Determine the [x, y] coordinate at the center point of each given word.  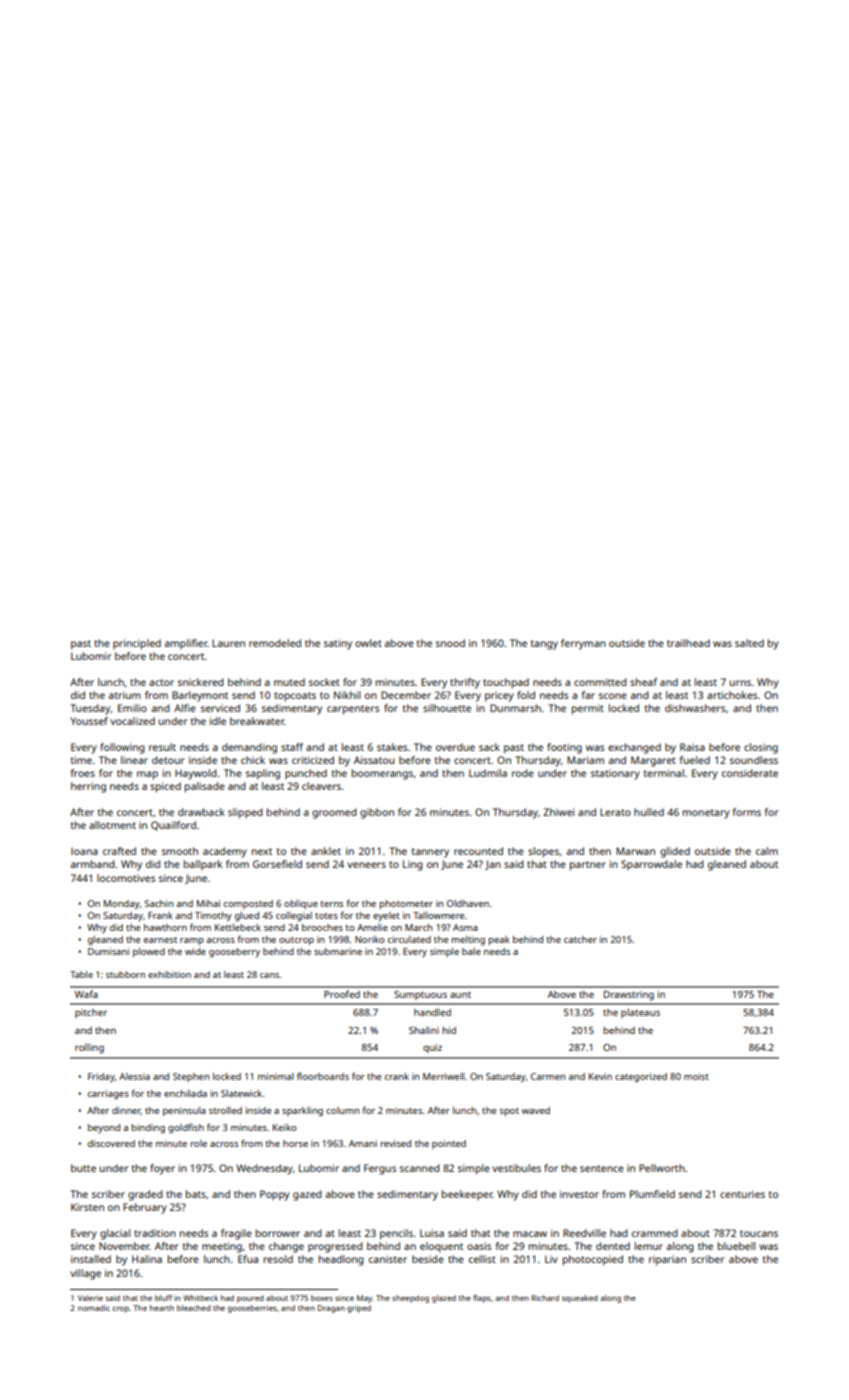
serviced [220, 708]
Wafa [86, 994]
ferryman [583, 644]
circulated [409, 939]
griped [359, 1309]
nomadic [94, 1308]
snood [450, 643]
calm [767, 851]
